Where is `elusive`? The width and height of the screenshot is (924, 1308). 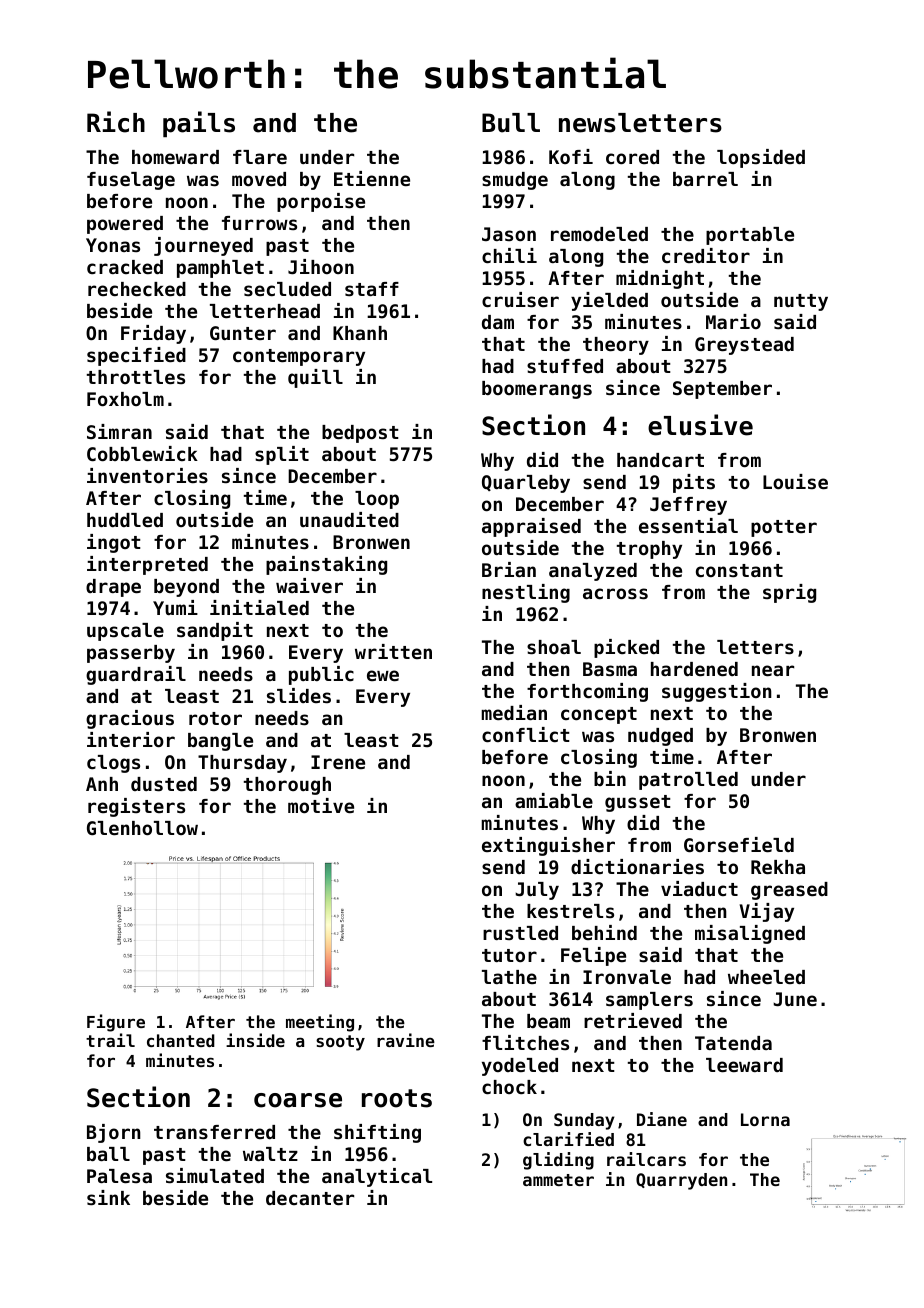 elusive is located at coordinates (700, 425).
